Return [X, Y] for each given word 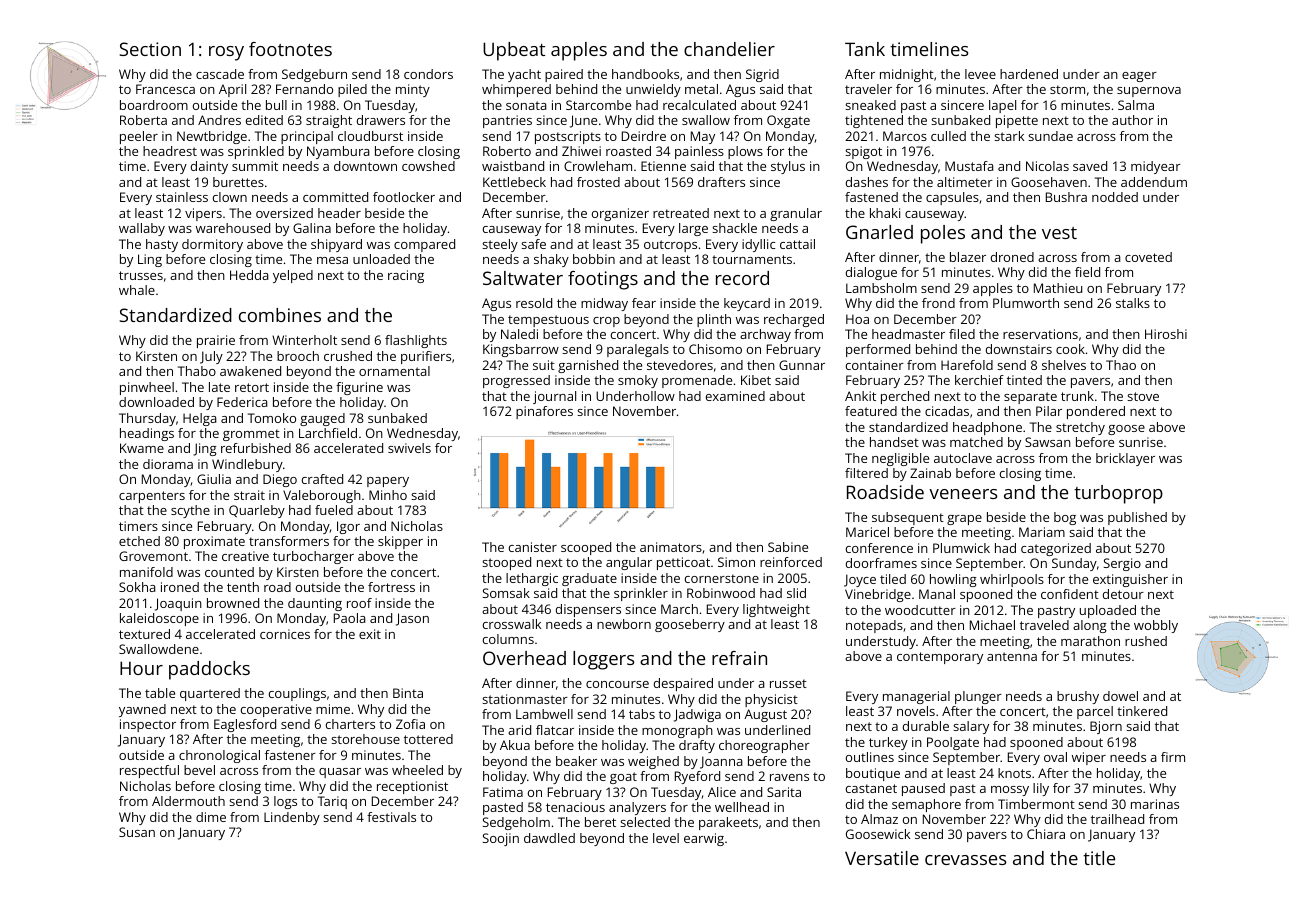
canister [533, 547]
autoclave [963, 458]
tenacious [575, 807]
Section [150, 49]
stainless [182, 197]
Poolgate [953, 743]
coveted [1148, 257]
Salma [1136, 105]
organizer [620, 214]
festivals [391, 817]
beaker [576, 761]
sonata [526, 105]
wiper [1089, 758]
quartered [210, 694]
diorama [168, 464]
